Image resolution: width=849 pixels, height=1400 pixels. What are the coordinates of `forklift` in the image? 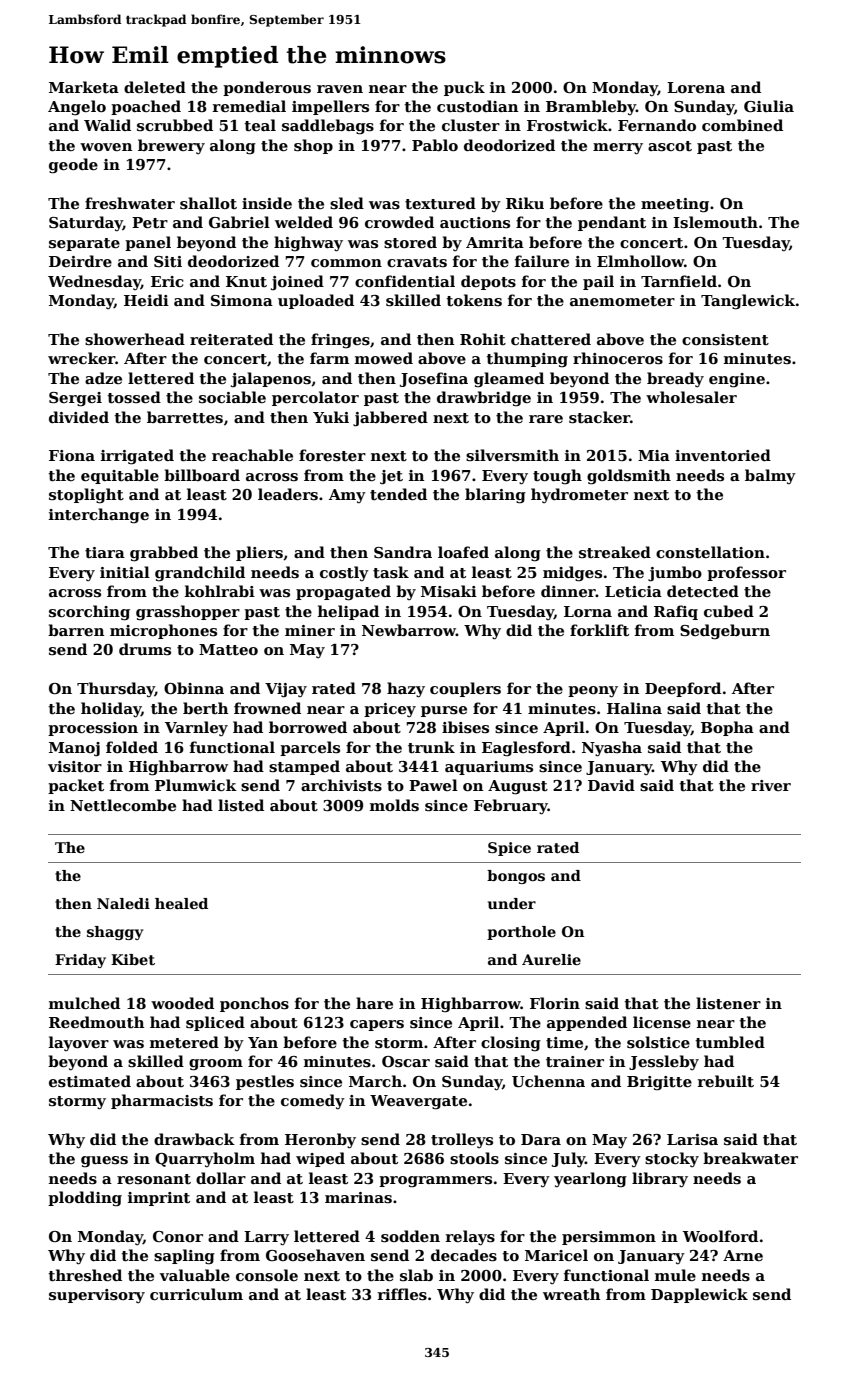 It's located at (599, 630).
